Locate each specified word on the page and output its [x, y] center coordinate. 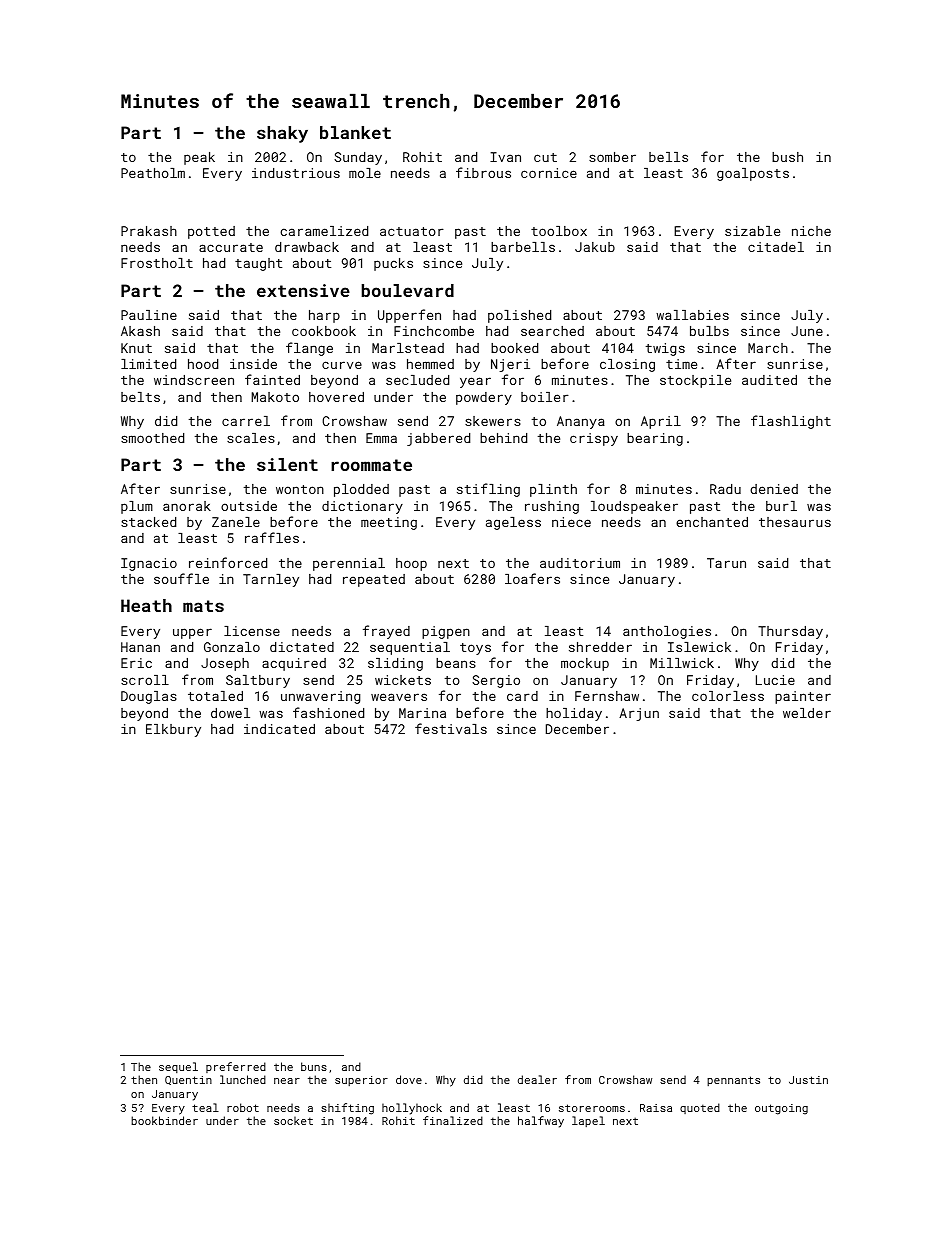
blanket [355, 132]
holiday [574, 714]
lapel [588, 1121]
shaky [282, 134]
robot [243, 1107]
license [252, 631]
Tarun [726, 563]
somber [612, 157]
